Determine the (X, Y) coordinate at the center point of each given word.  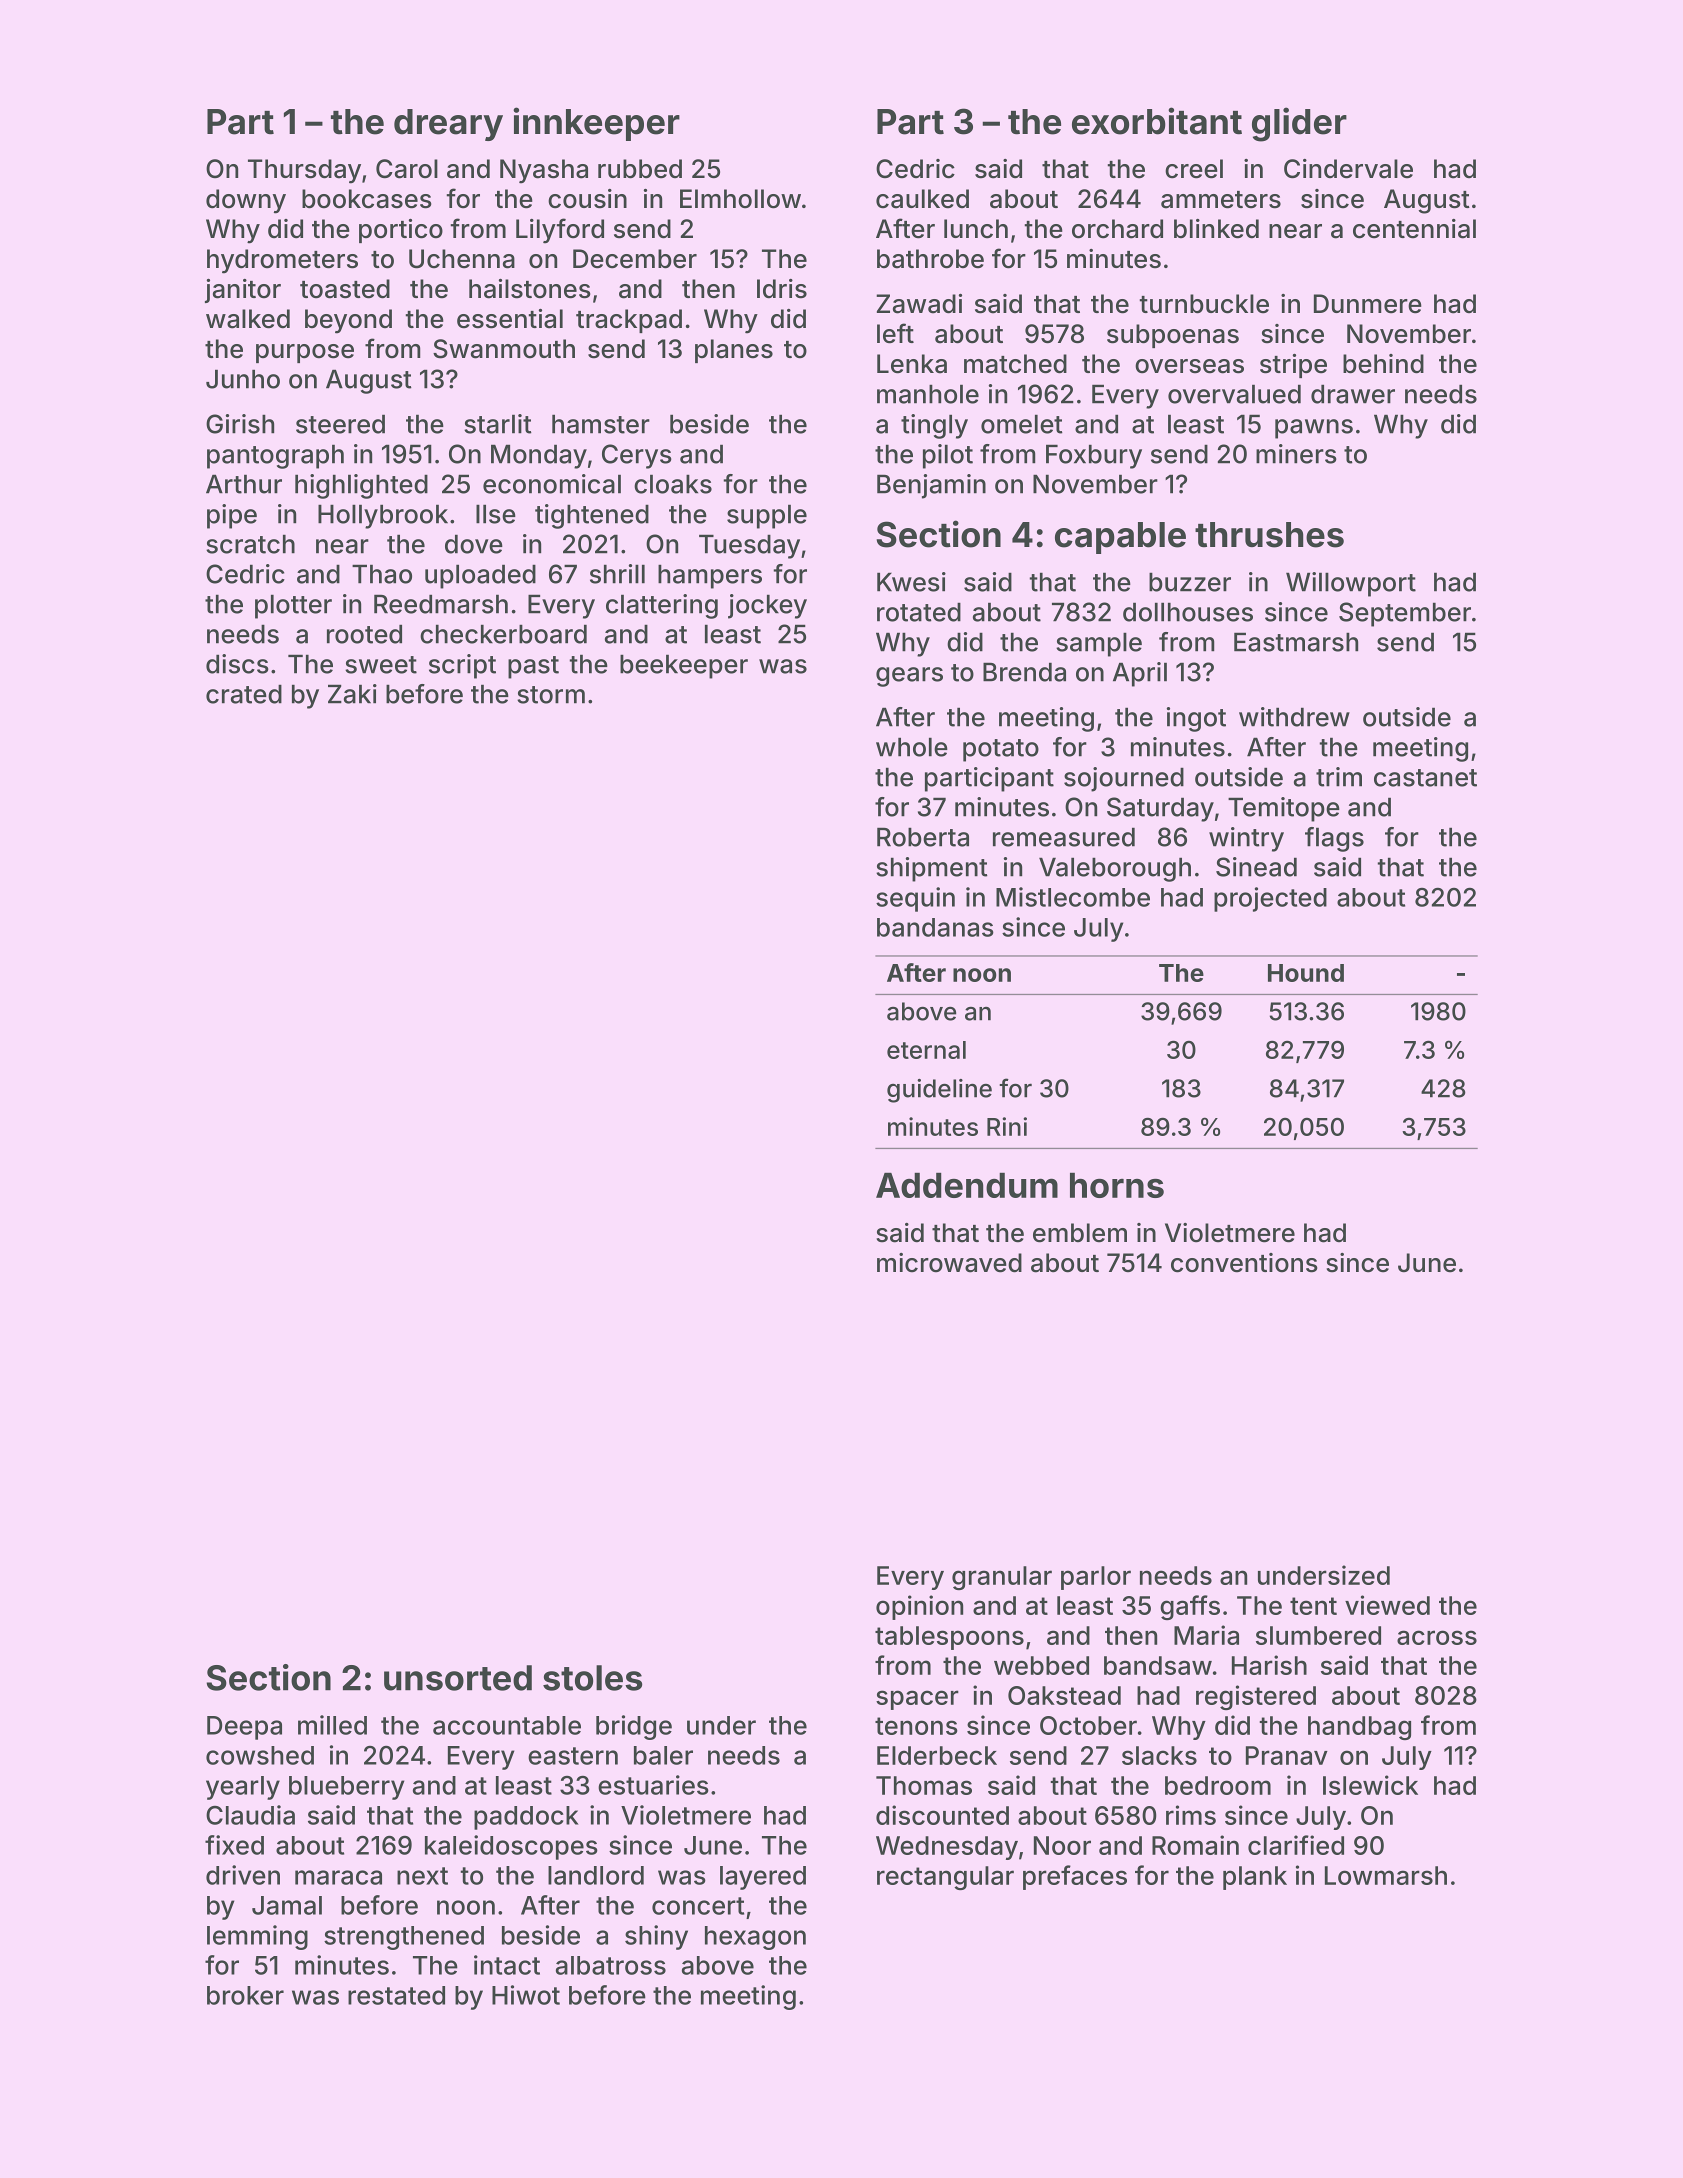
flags (1334, 839)
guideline (939, 1091)
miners (1296, 454)
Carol (407, 169)
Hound (1306, 973)
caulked (922, 199)
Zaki (352, 694)
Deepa (244, 1728)
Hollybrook (383, 516)
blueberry (346, 1788)
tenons (916, 1726)
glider (1299, 124)
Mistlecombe (1073, 897)
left (895, 333)
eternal (926, 1050)
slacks (1159, 1755)
